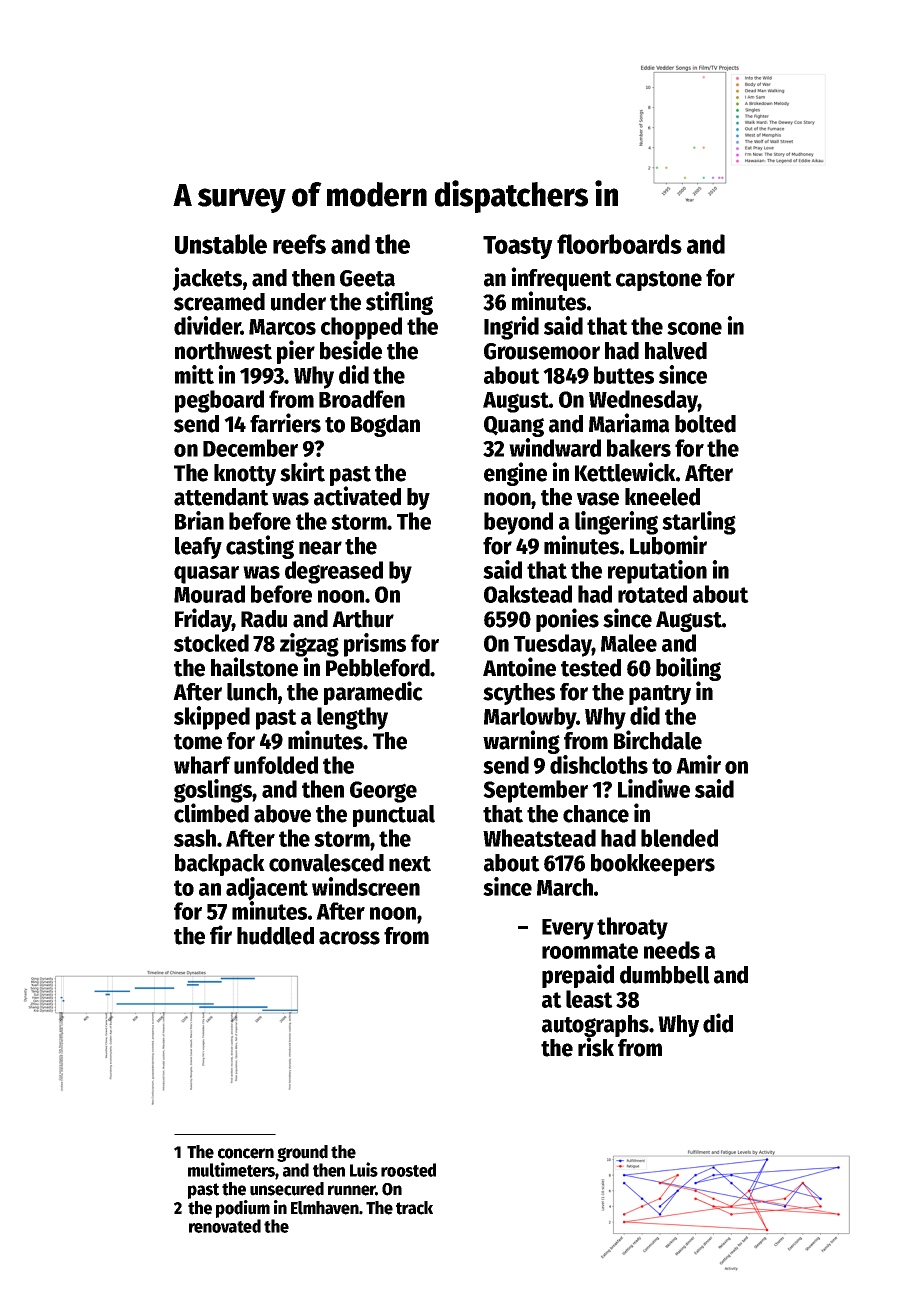  Describe the element at coordinates (366, 886) in the page. I see `windscreen` at that location.
